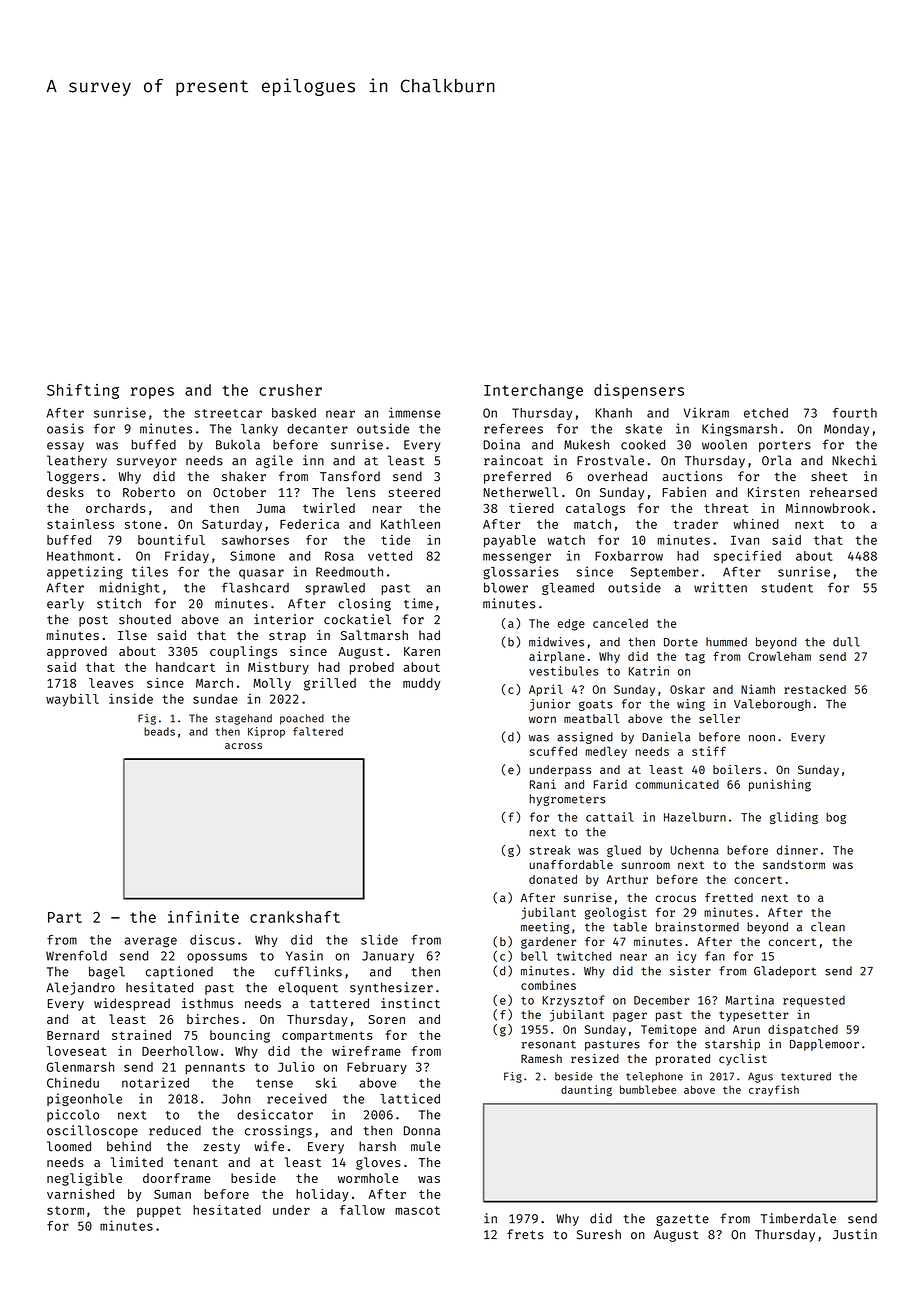 The image size is (924, 1308). Describe the element at coordinates (798, 1218) in the screenshot. I see `Timberdale` at that location.
